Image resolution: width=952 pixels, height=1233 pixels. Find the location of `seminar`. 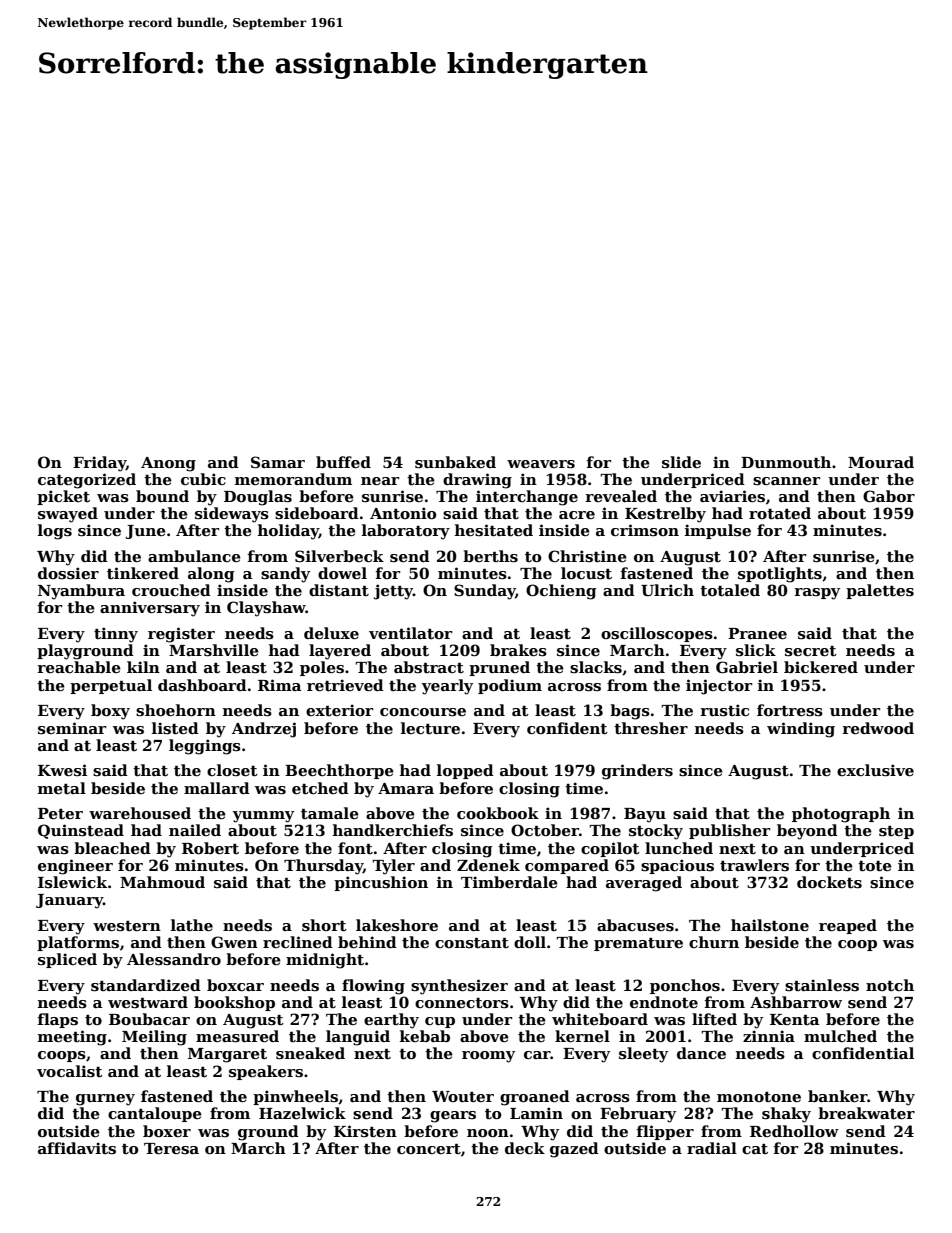

seminar is located at coordinates (72, 728).
